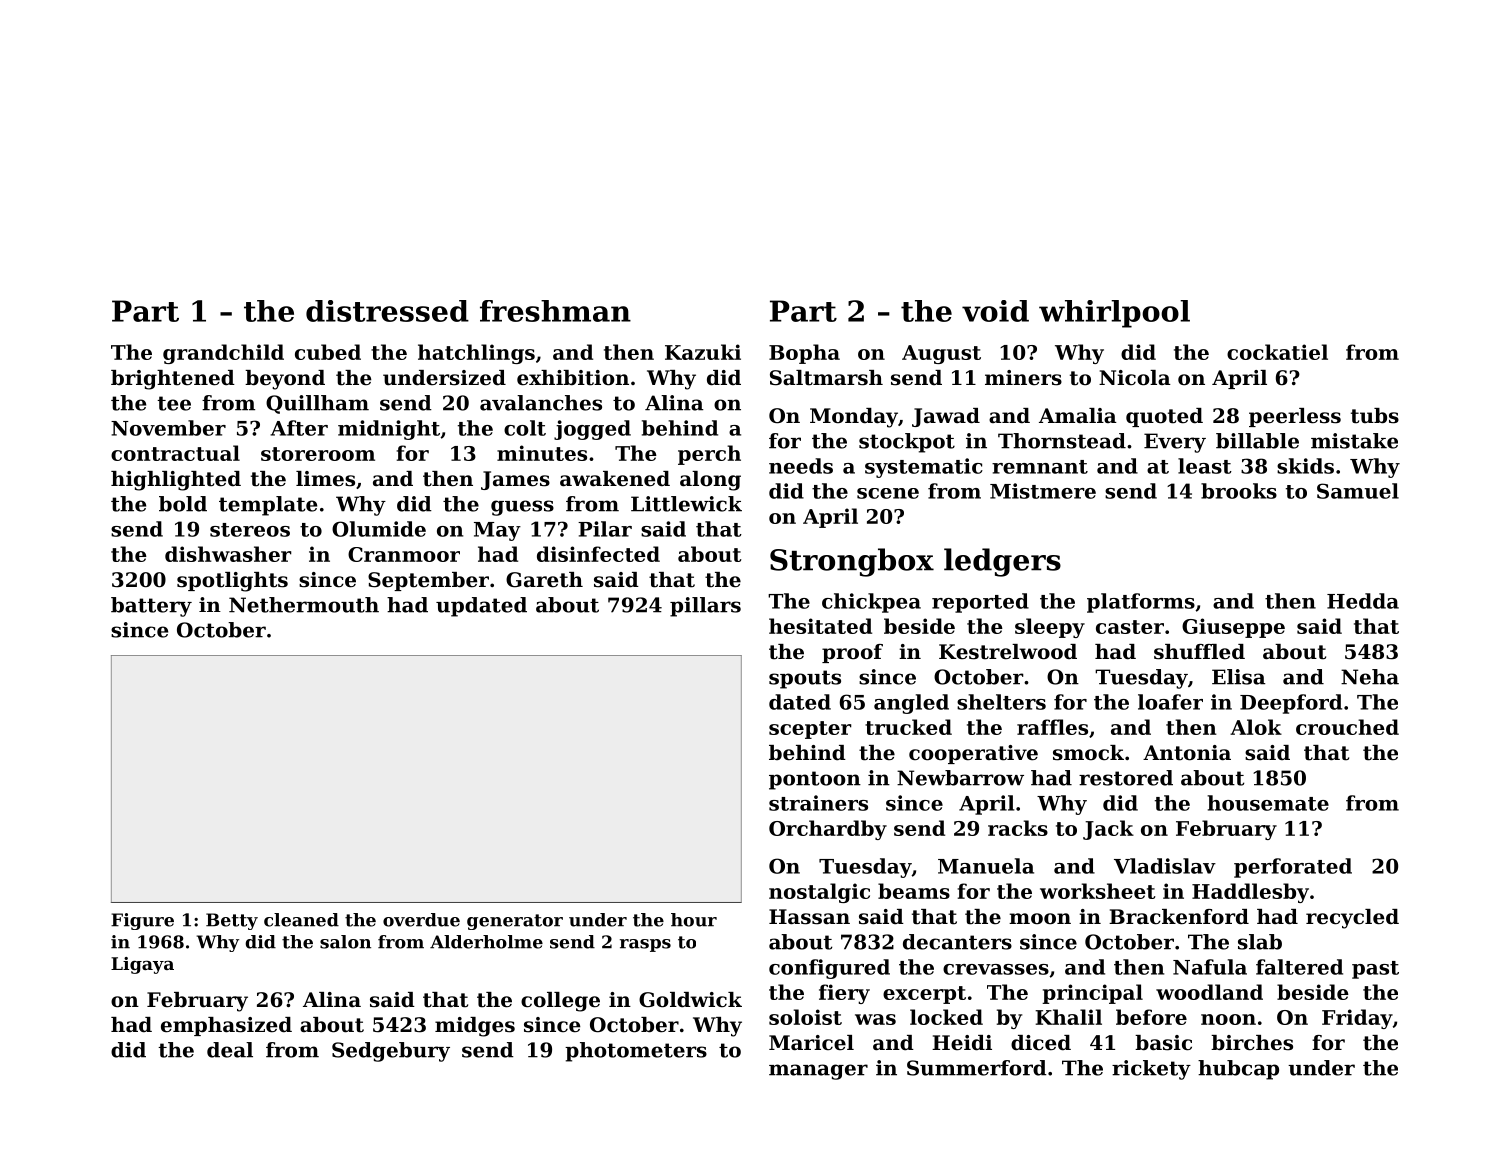  What do you see at coordinates (391, 1052) in the screenshot?
I see `Sedgebury` at bounding box center [391, 1052].
